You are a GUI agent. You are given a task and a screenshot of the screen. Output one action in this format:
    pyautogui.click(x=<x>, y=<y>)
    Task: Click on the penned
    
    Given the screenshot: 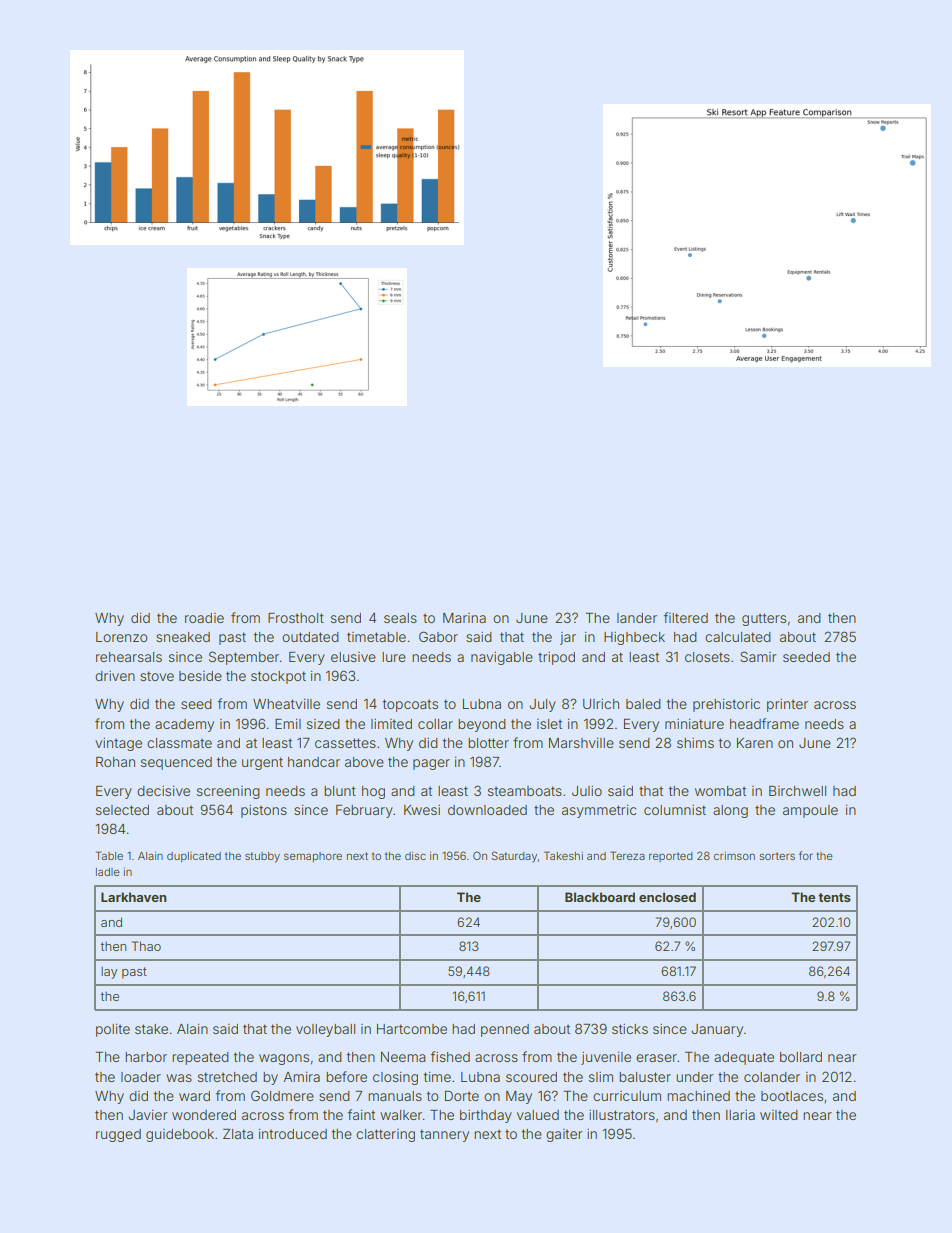 What is the action you would take?
    pyautogui.click(x=505, y=1030)
